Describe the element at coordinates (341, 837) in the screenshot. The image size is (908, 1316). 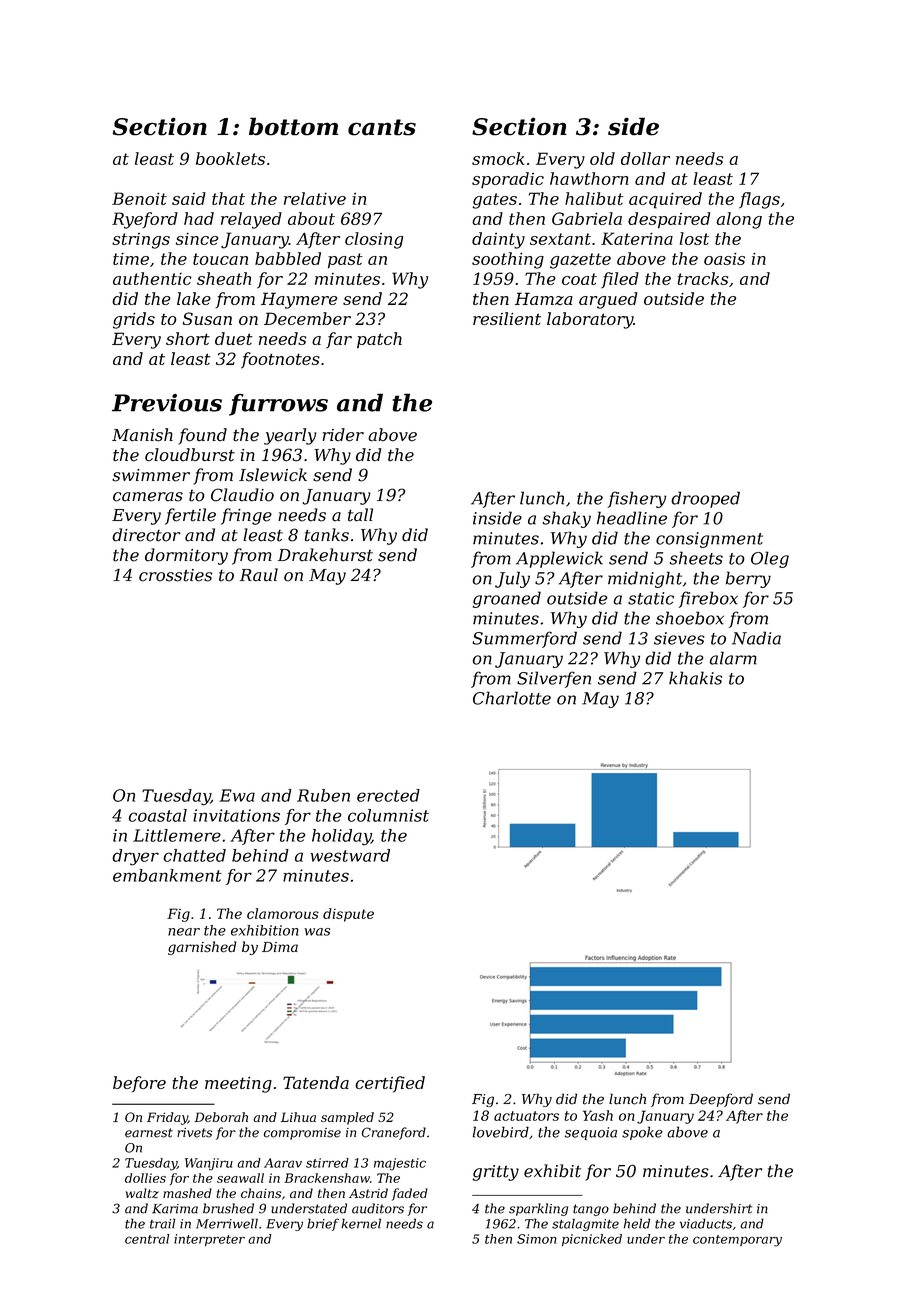
I see `holiday` at that location.
